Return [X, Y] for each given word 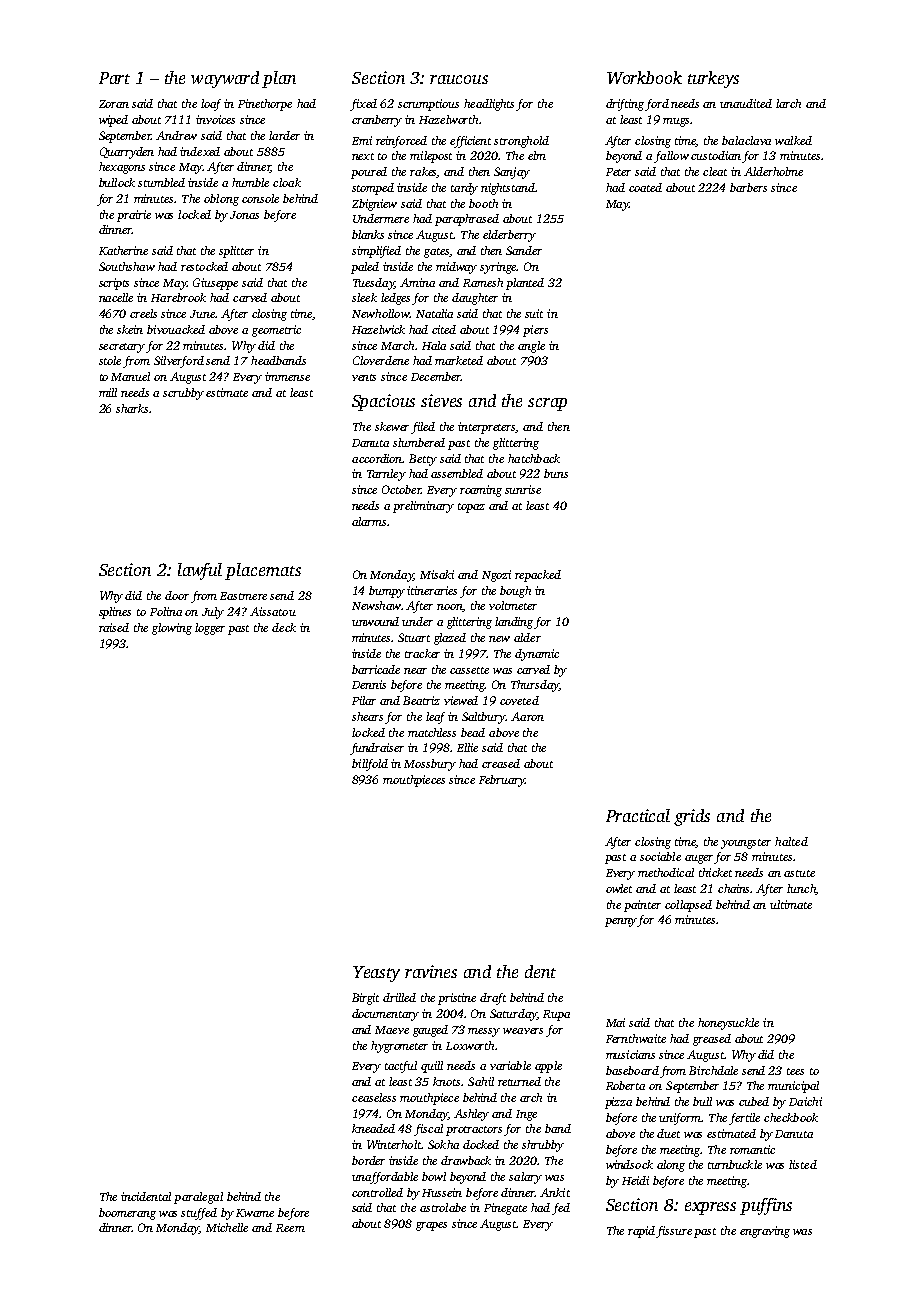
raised [114, 627]
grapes [431, 1226]
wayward [225, 79]
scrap [547, 404]
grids [692, 817]
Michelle [227, 1227]
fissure [674, 1232]
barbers [748, 187]
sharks [132, 408]
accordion [377, 458]
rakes [423, 172]
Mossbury [430, 765]
